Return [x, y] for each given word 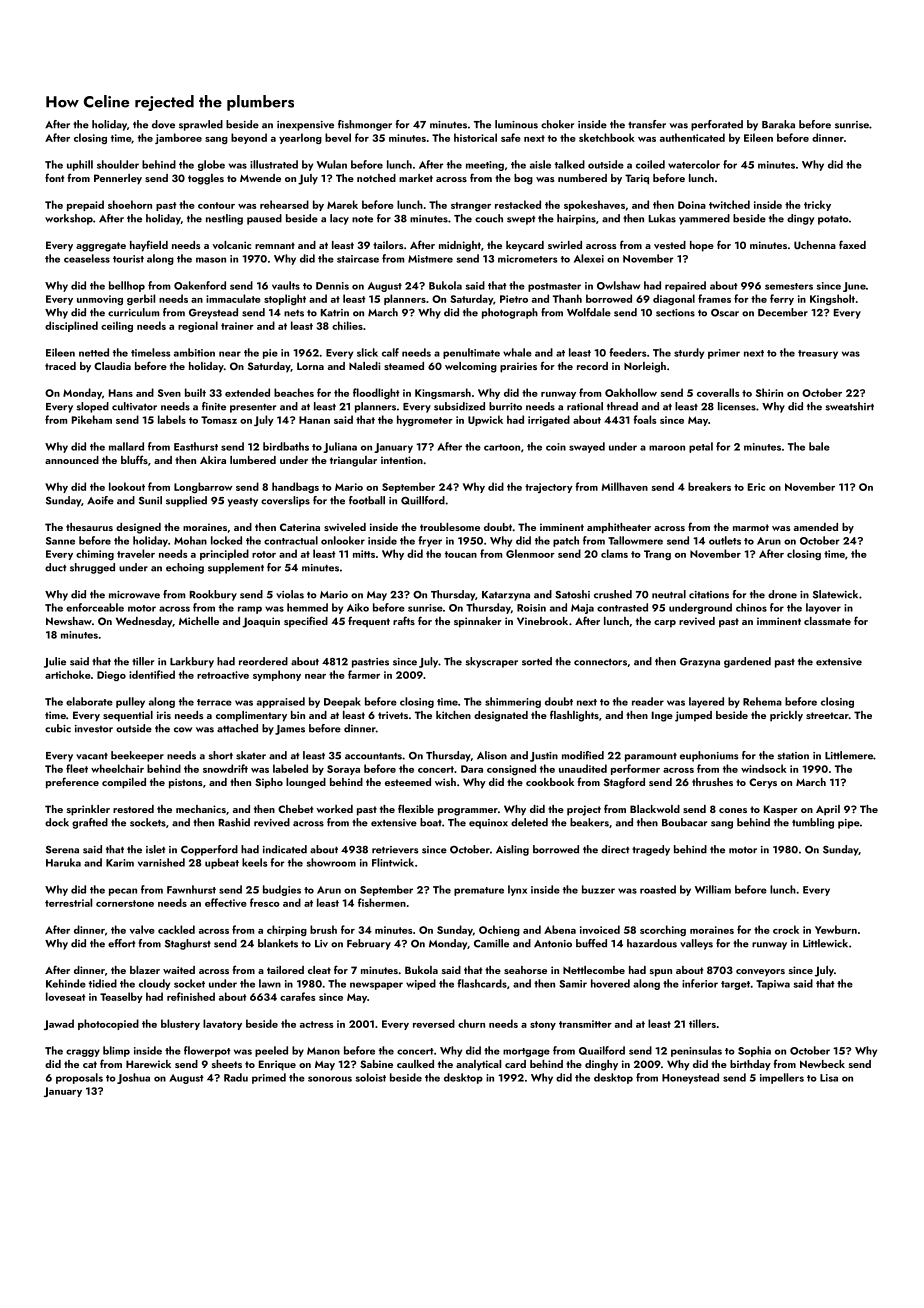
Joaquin [261, 622]
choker [557, 124]
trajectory [549, 488]
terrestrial [68, 902]
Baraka [778, 124]
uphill [80, 165]
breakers [709, 486]
